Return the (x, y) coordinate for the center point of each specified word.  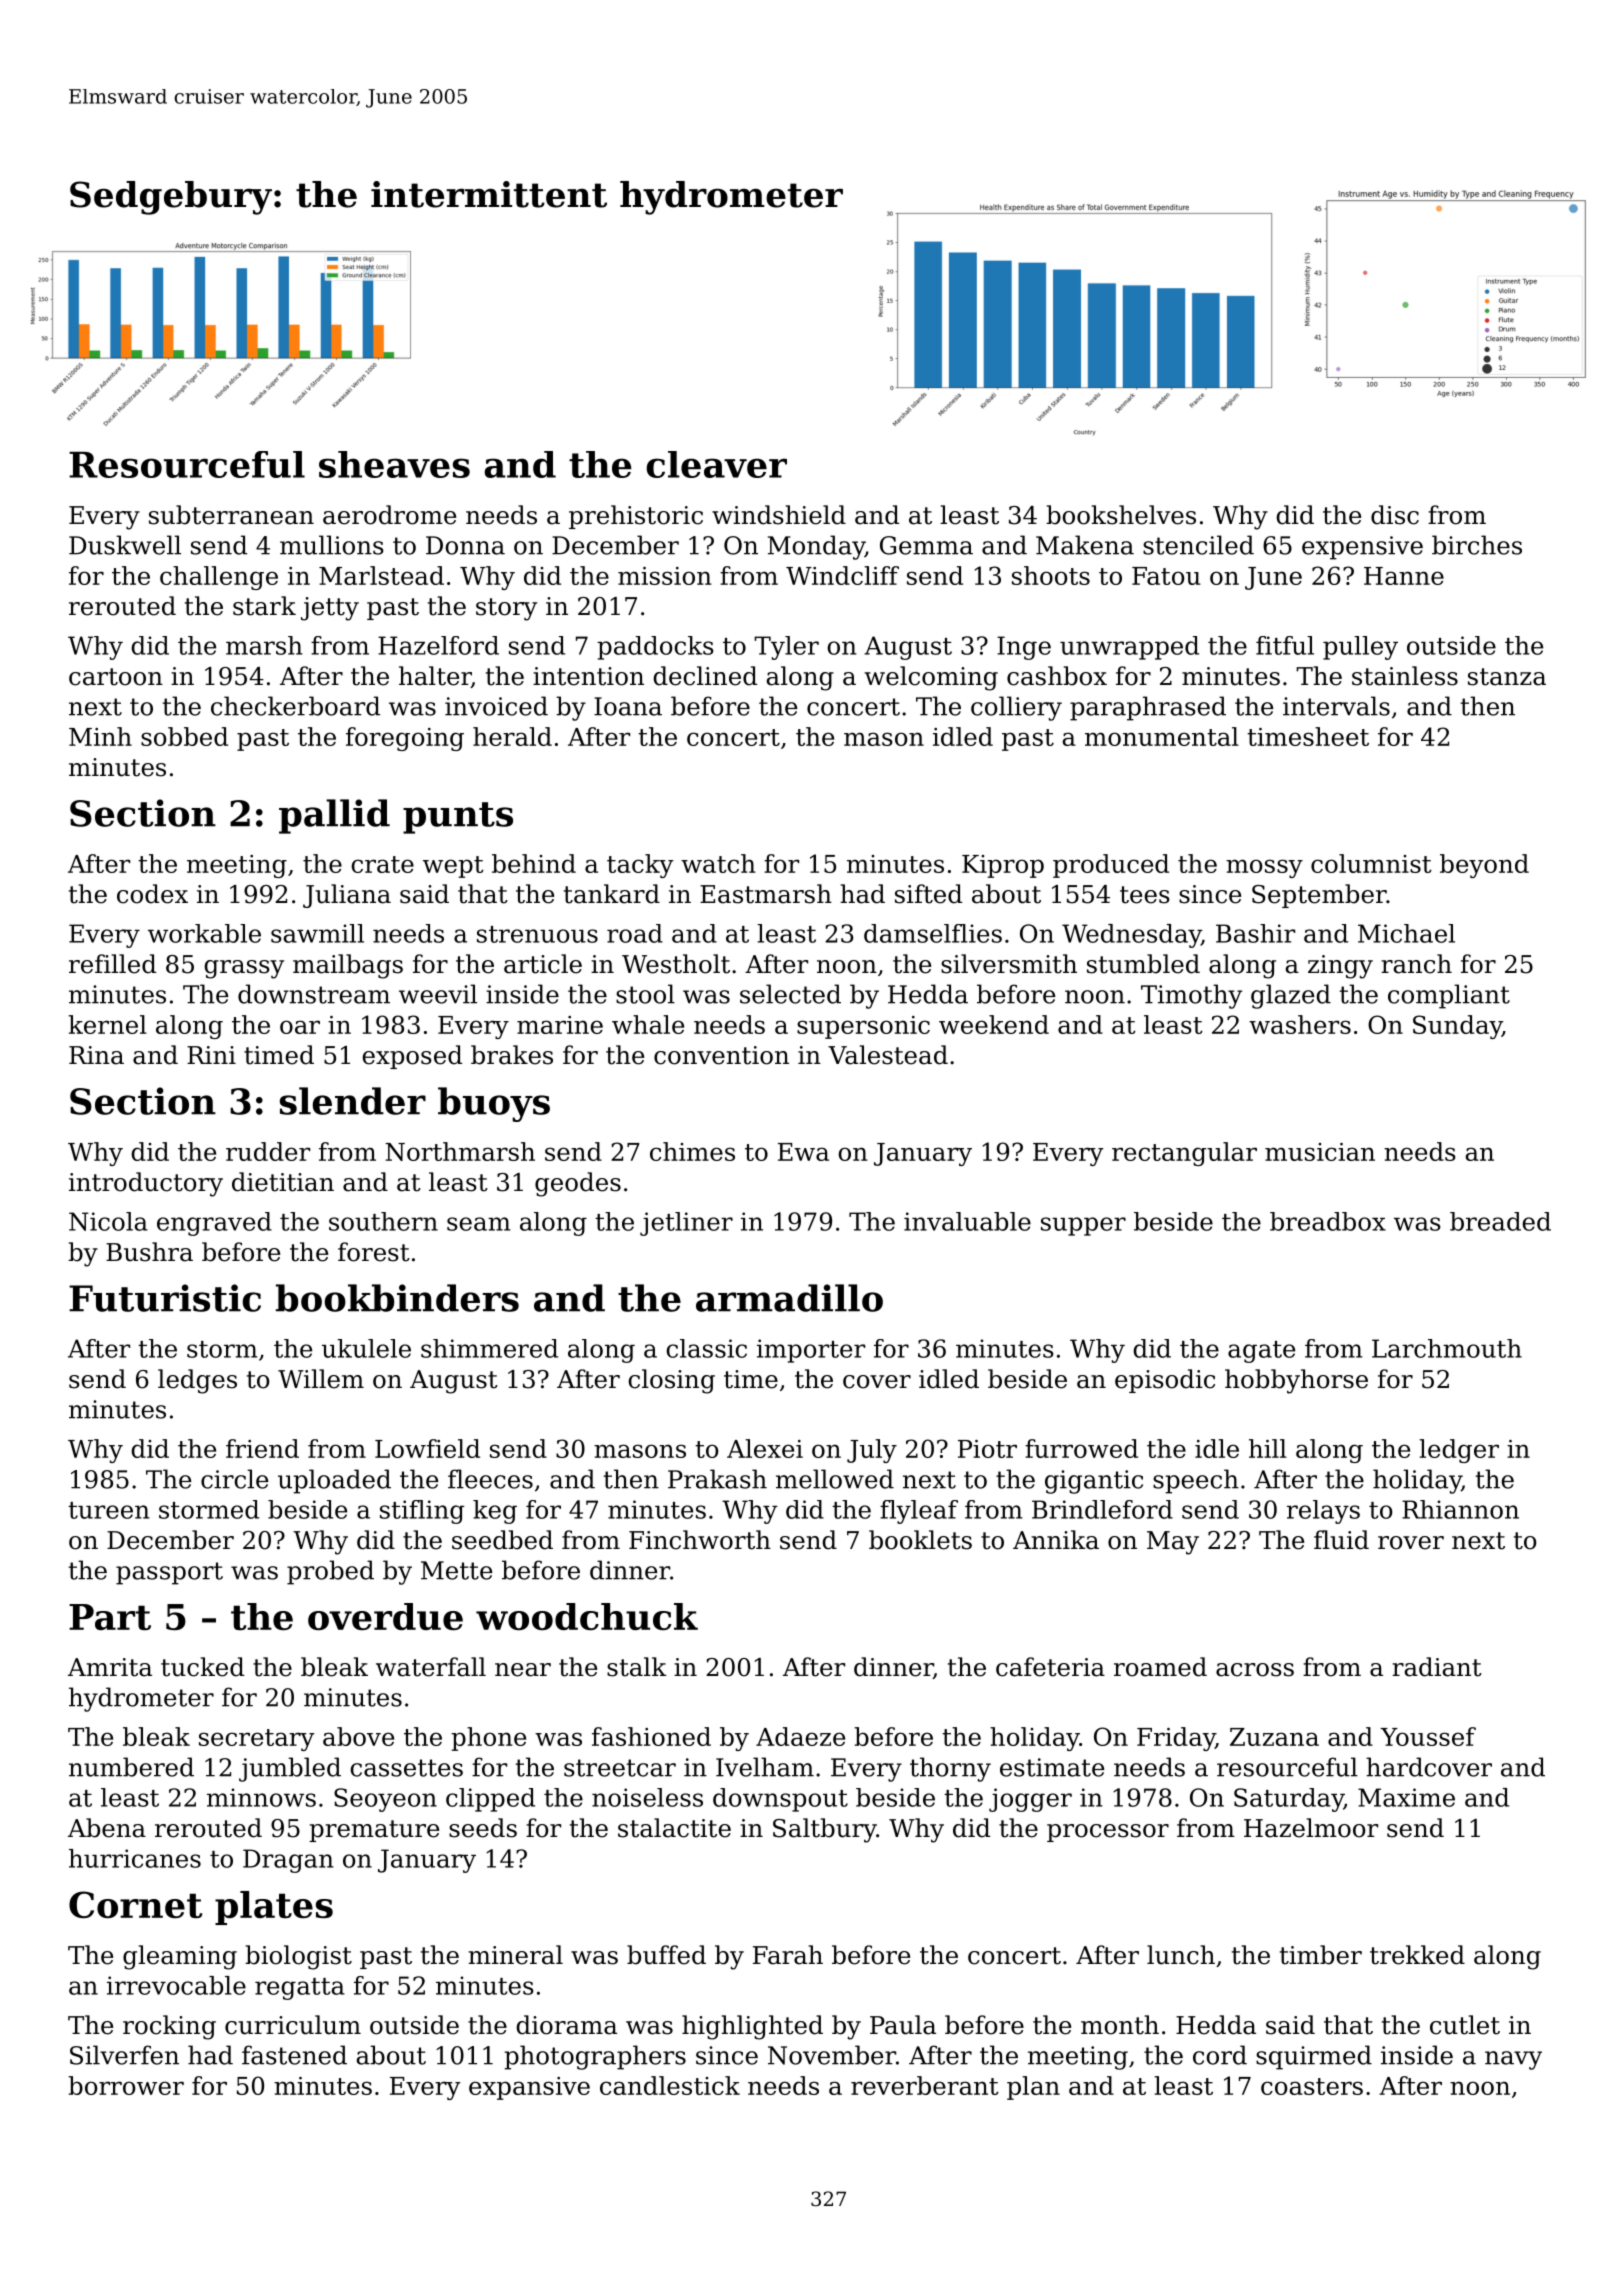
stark (264, 606)
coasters (1312, 2086)
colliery (1016, 708)
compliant (1449, 996)
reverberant (925, 2085)
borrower (126, 2085)
